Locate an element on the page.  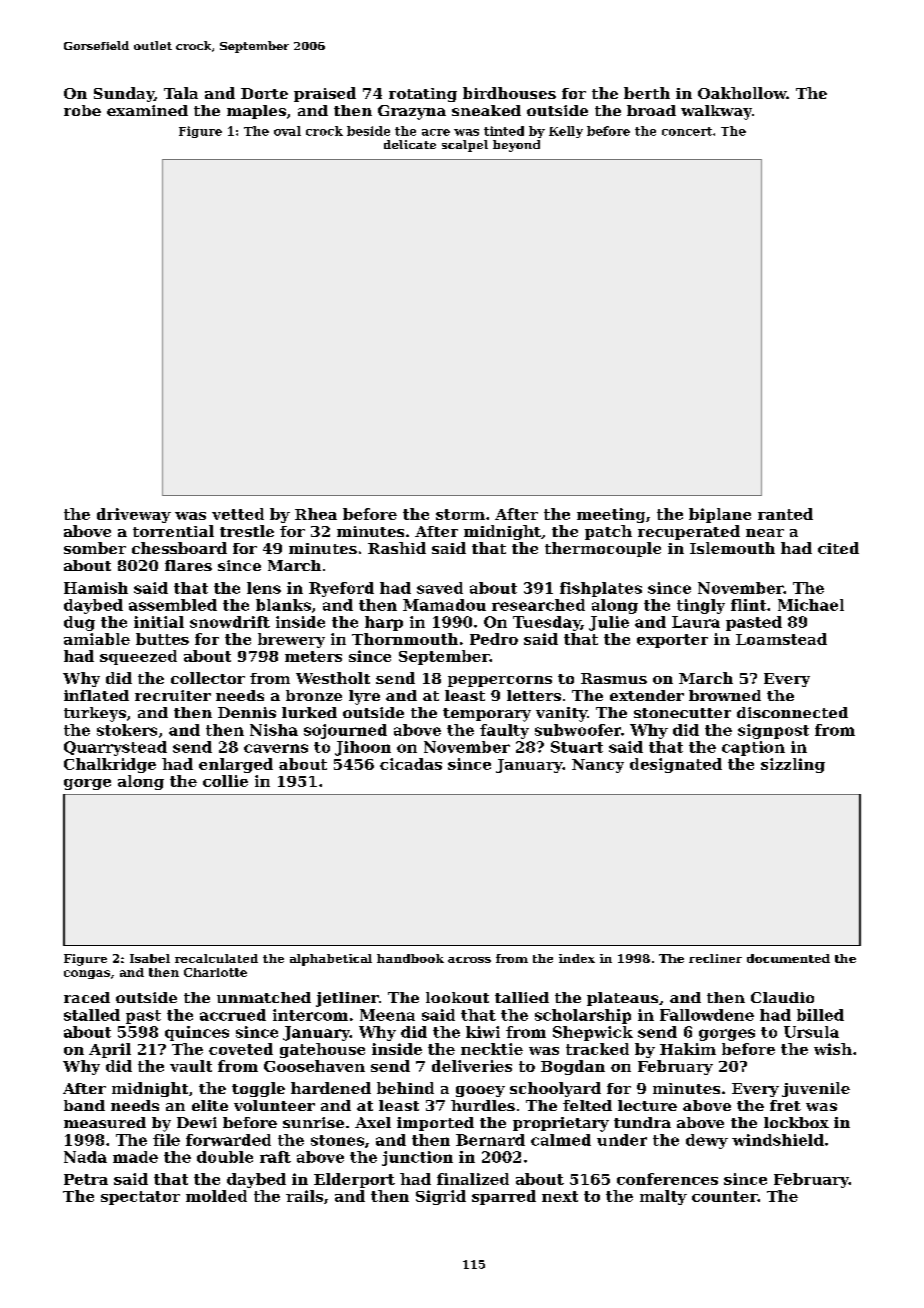
Oakhollow is located at coordinates (742, 93).
